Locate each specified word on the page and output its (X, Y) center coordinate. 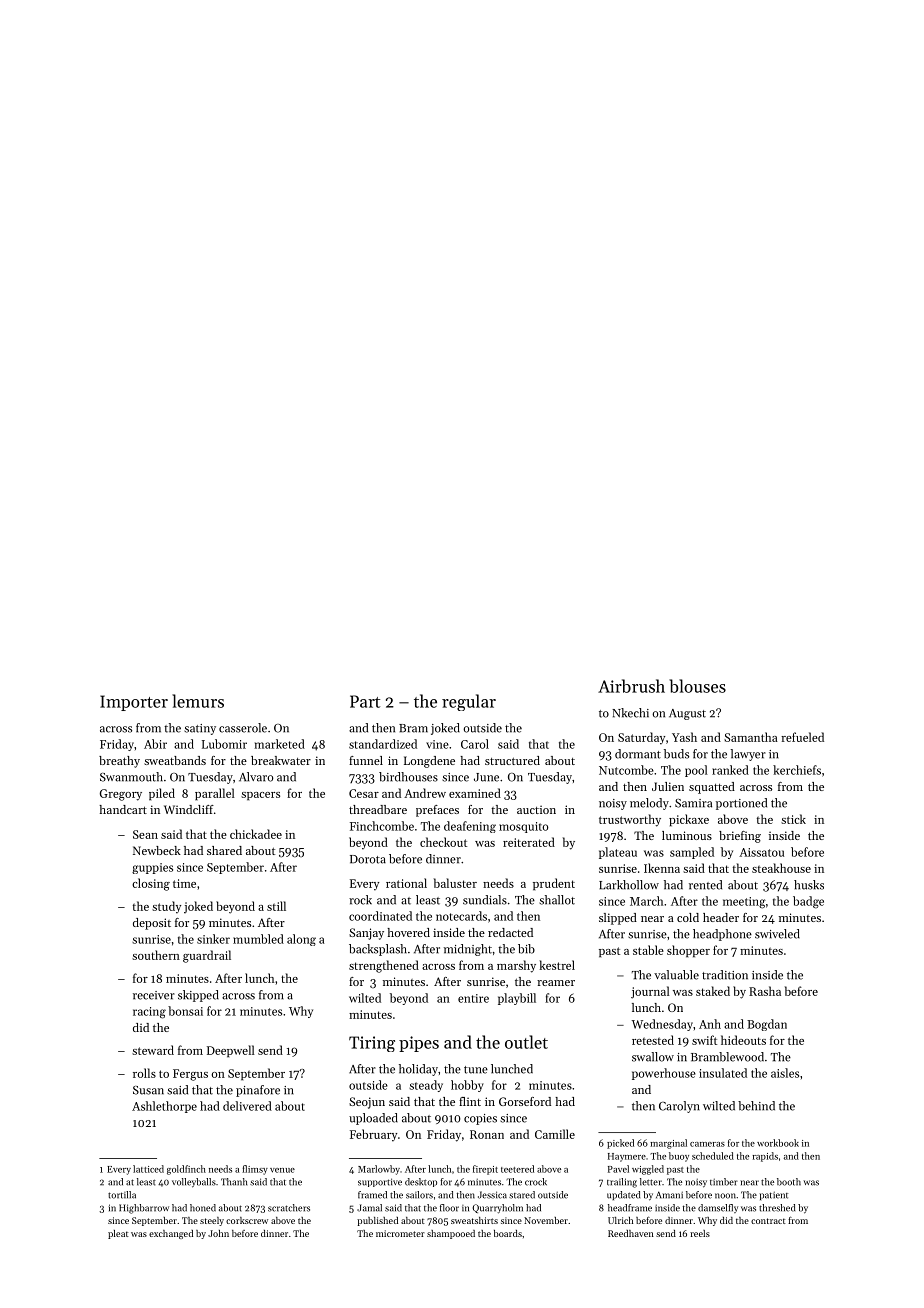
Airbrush (631, 686)
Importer (134, 703)
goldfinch (186, 1170)
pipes (419, 1044)
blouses (697, 686)
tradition (725, 975)
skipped (198, 996)
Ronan (487, 1134)
